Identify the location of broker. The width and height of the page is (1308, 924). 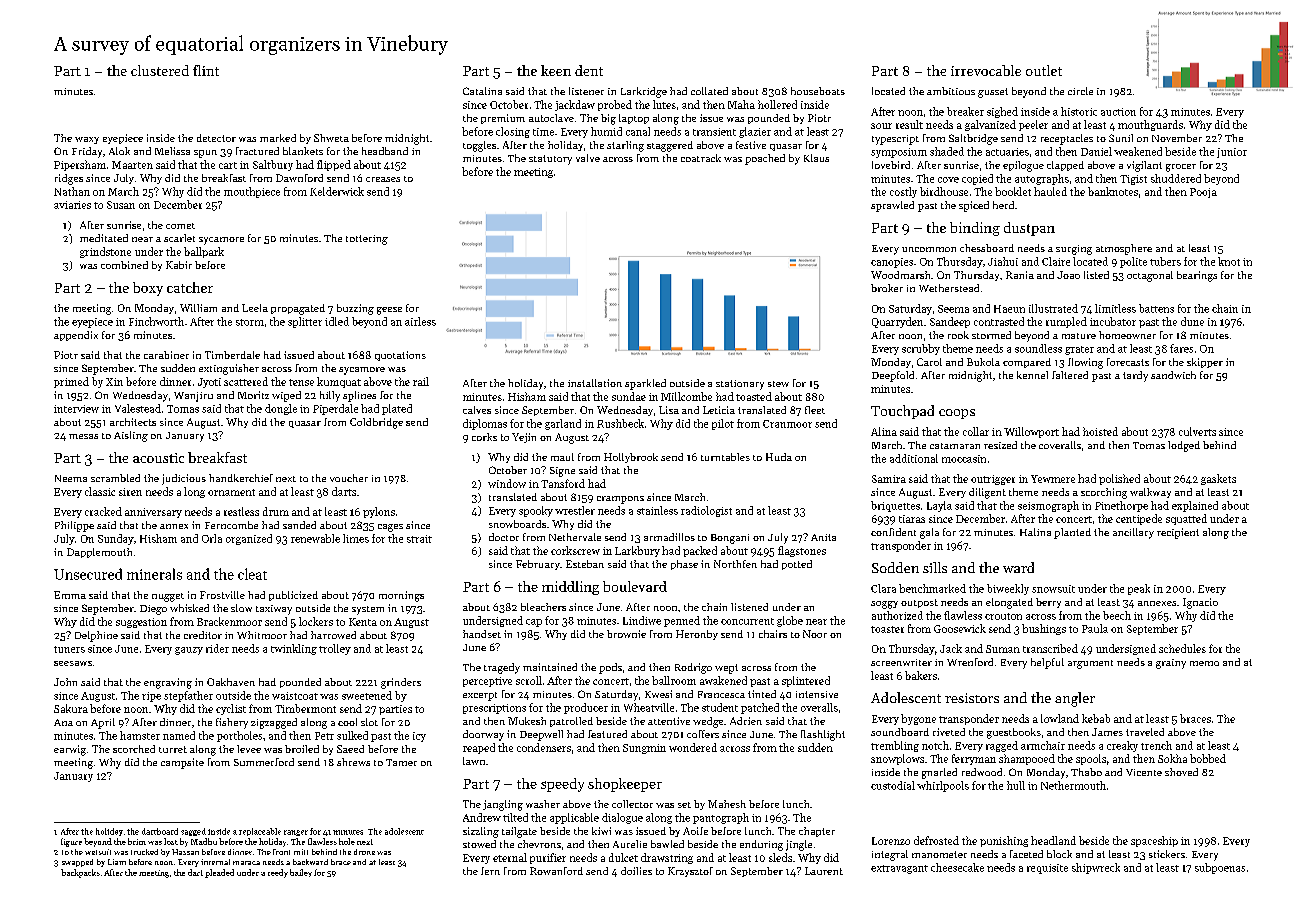
(887, 288).
